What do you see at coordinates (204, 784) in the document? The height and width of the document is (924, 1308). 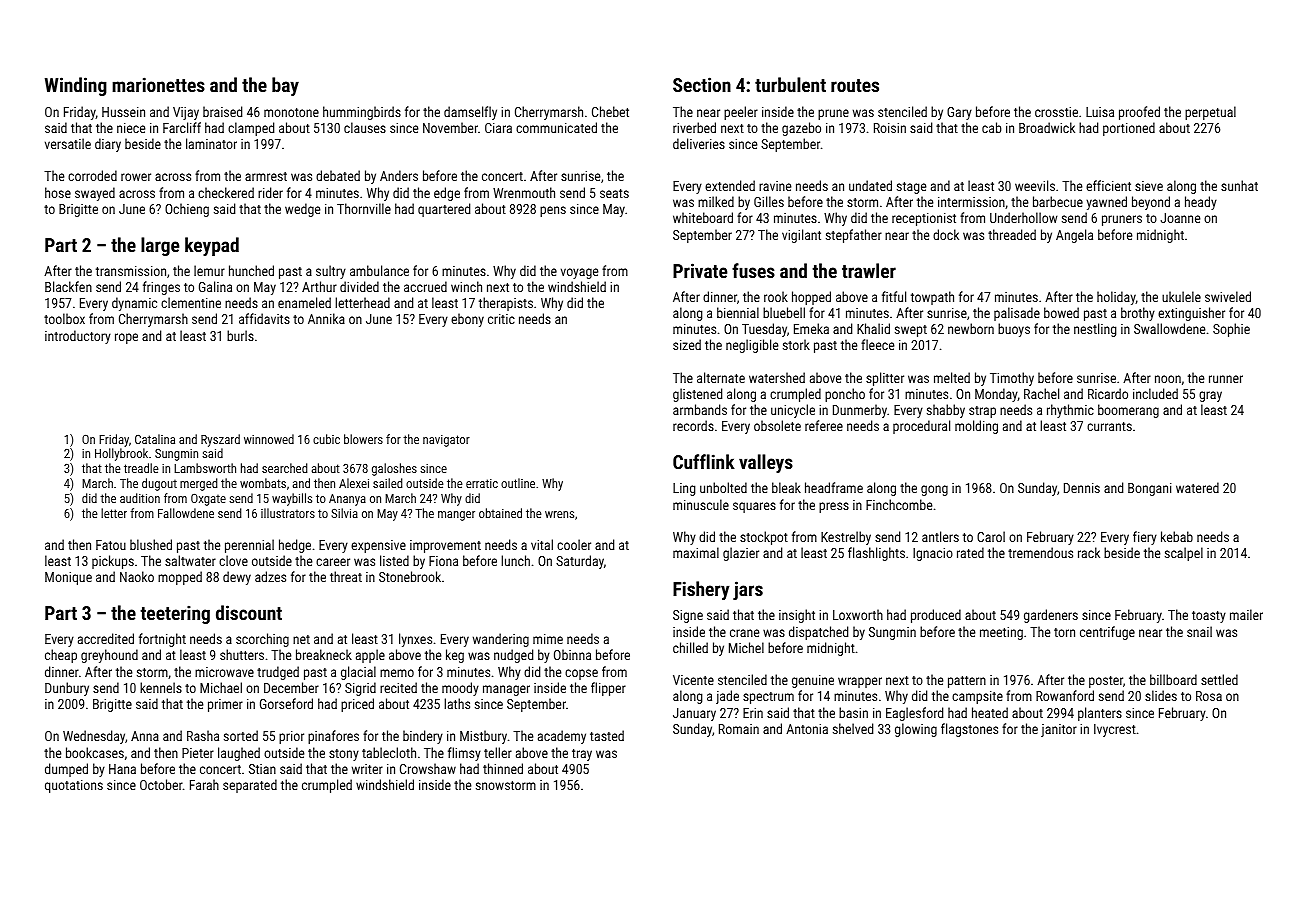 I see `Farah` at bounding box center [204, 784].
